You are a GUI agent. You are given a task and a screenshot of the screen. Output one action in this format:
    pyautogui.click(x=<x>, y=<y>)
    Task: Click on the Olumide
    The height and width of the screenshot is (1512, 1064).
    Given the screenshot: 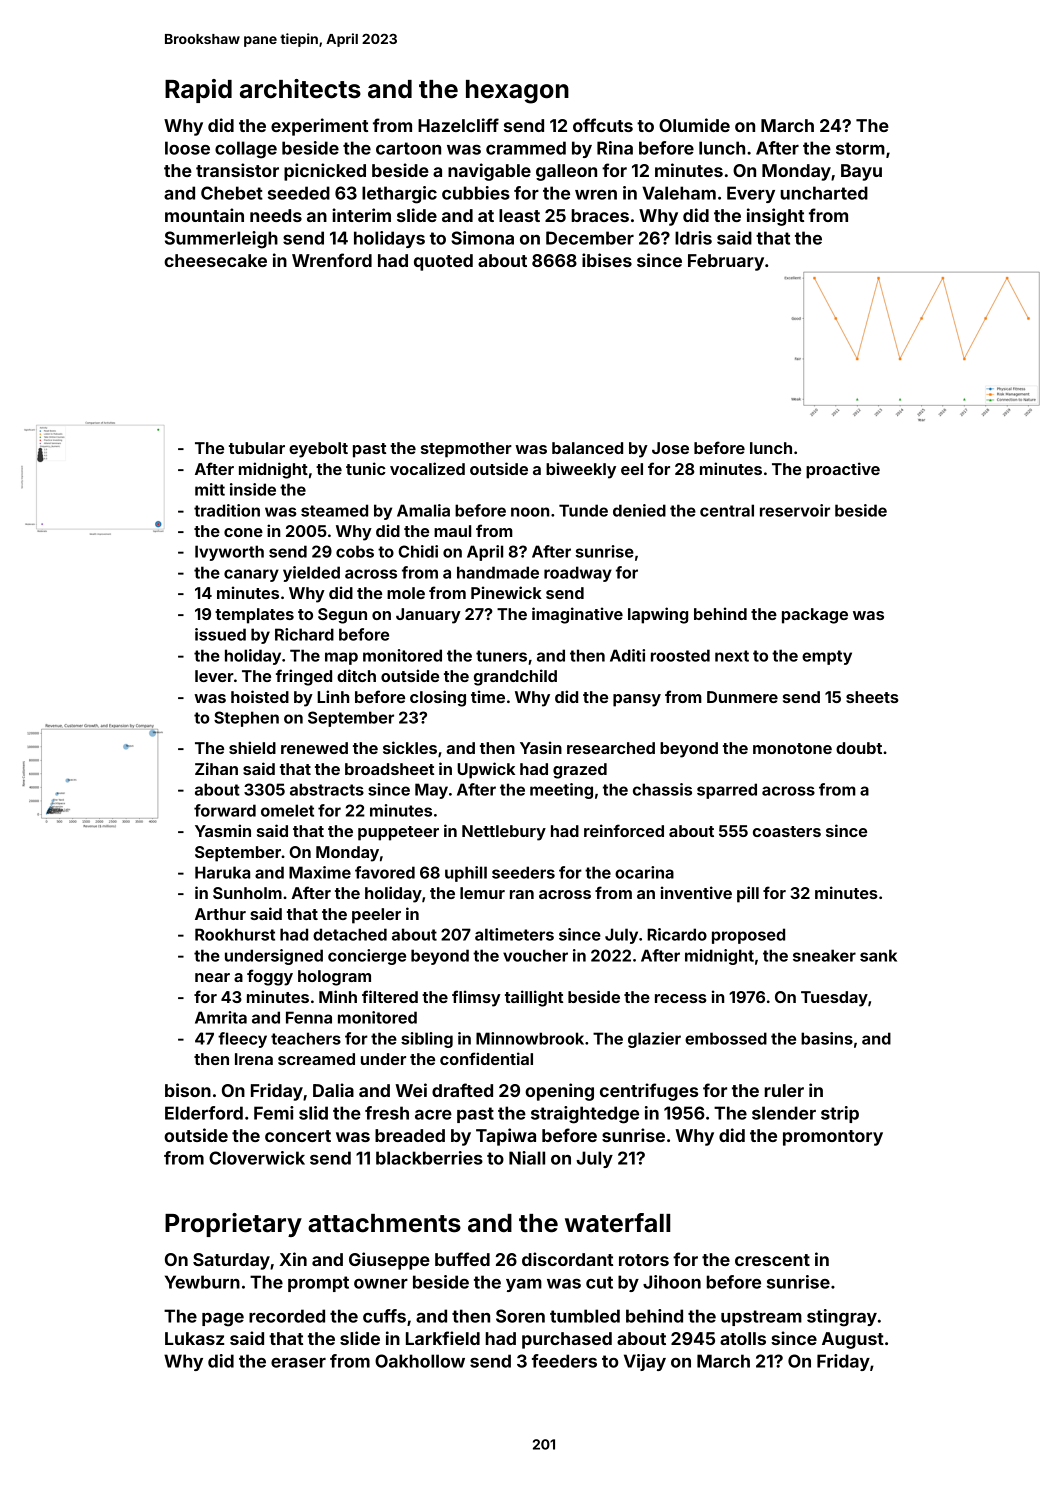 What is the action you would take?
    pyautogui.click(x=694, y=125)
